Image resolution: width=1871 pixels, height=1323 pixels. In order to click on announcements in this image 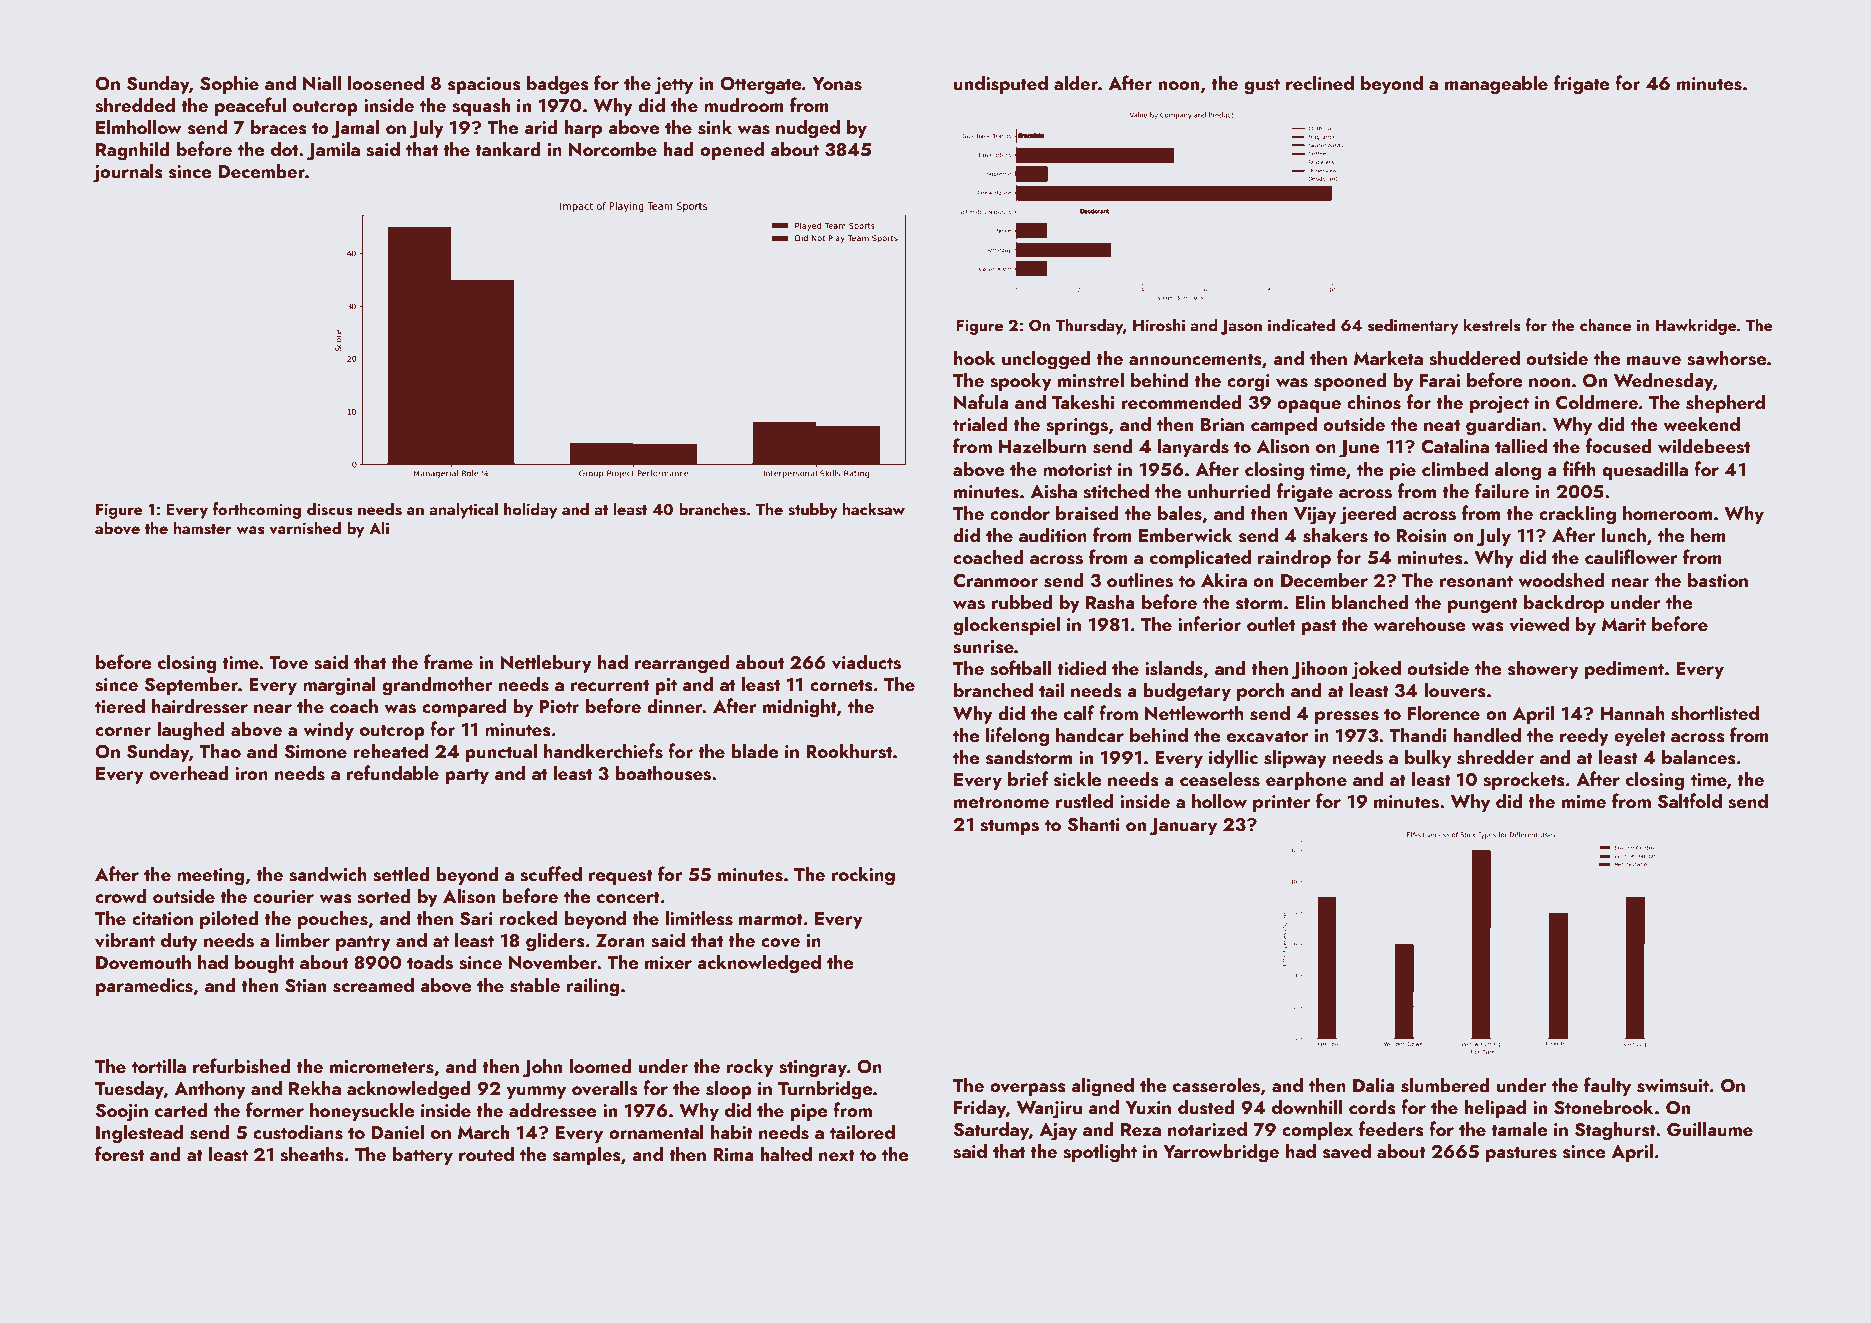, I will do `click(1195, 359)`.
